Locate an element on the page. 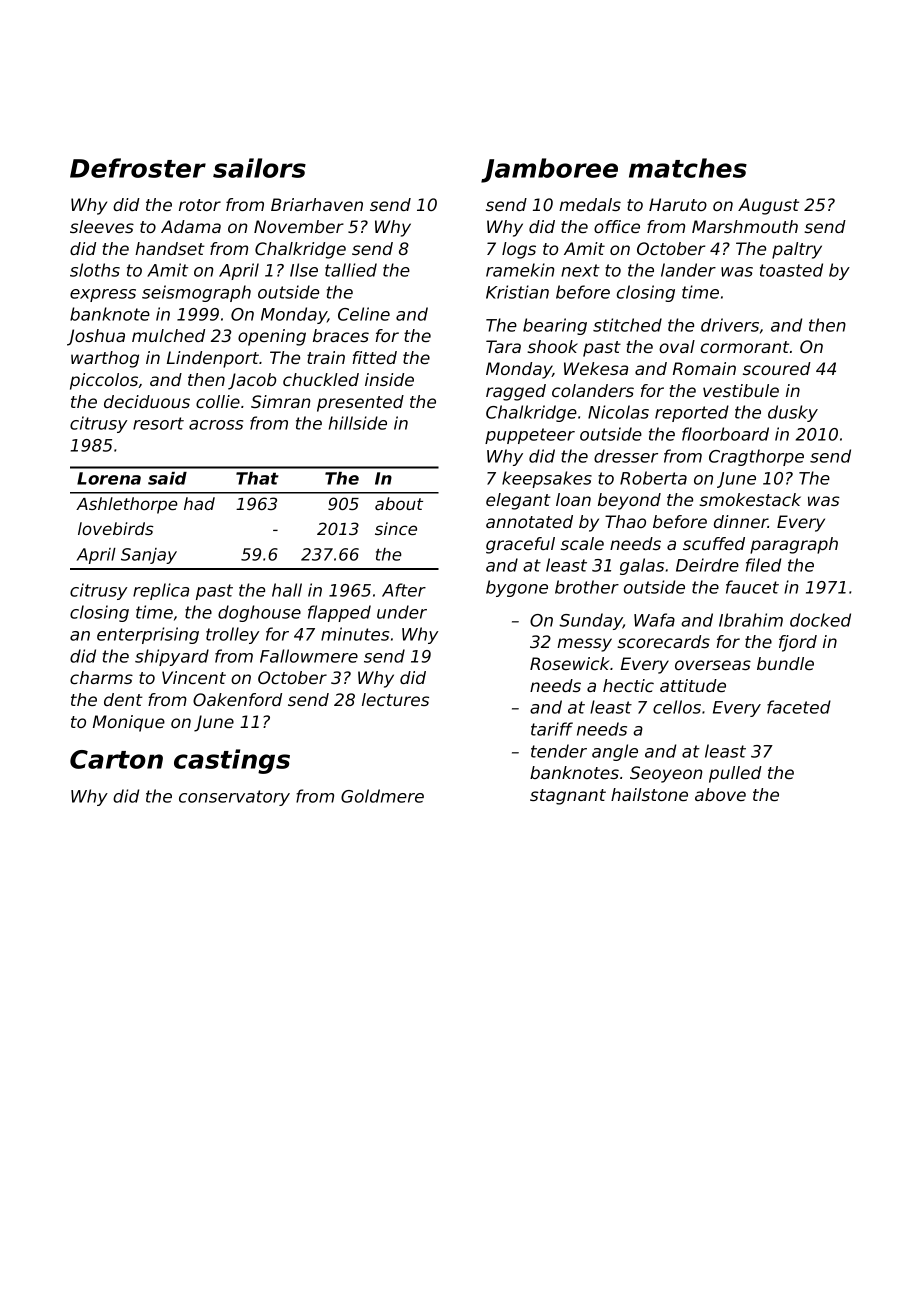 This image has height=1311, width=924. smokestack is located at coordinates (750, 499).
